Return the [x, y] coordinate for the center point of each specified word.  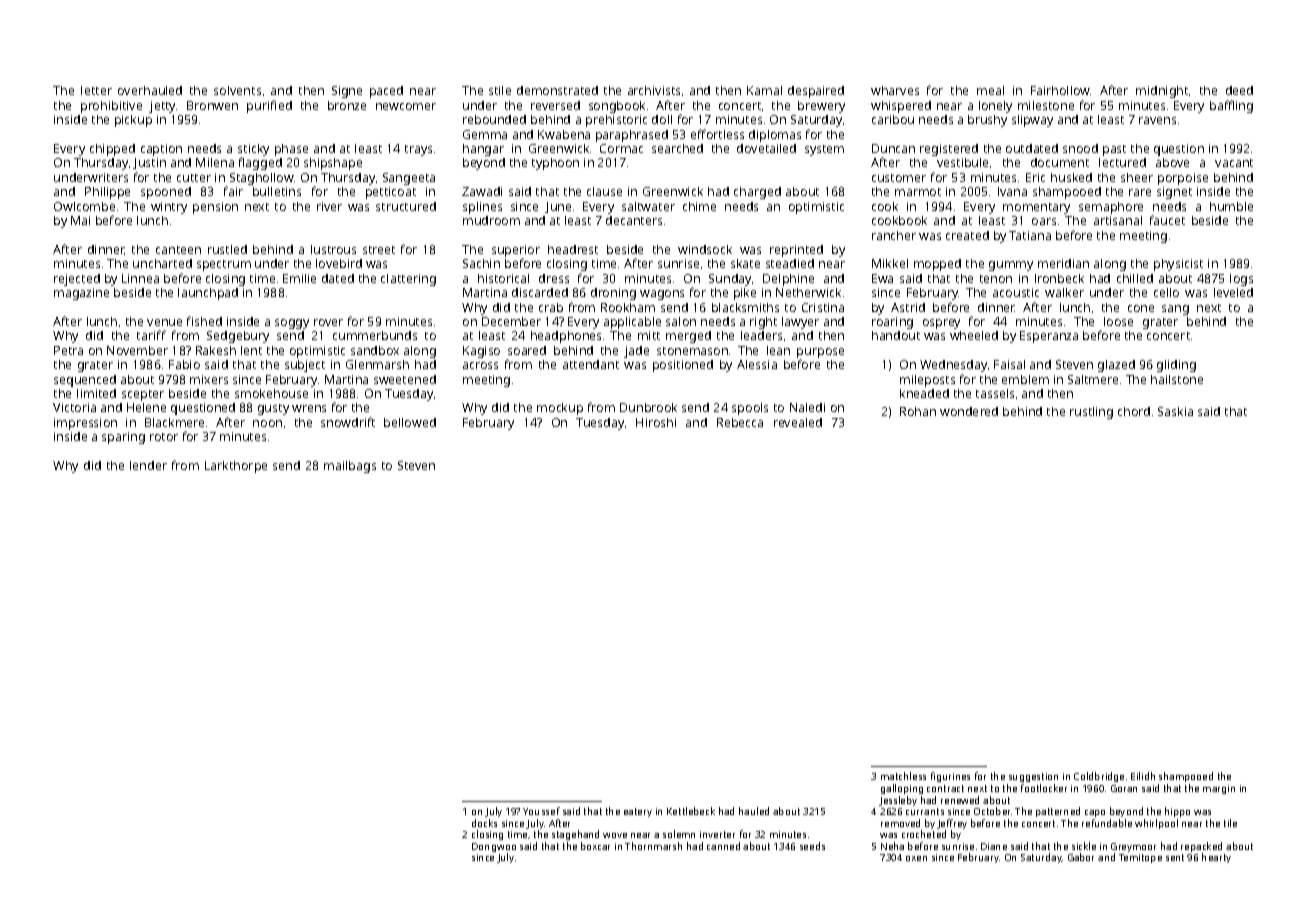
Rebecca [740, 422]
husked [1071, 177]
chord [1134, 411]
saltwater [648, 206]
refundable [1107, 823]
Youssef [541, 811]
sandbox [375, 350]
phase [291, 150]
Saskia [1175, 411]
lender [148, 465]
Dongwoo [494, 847]
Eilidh [1143, 776]
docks [484, 823]
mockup [560, 409]
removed [900, 823]
